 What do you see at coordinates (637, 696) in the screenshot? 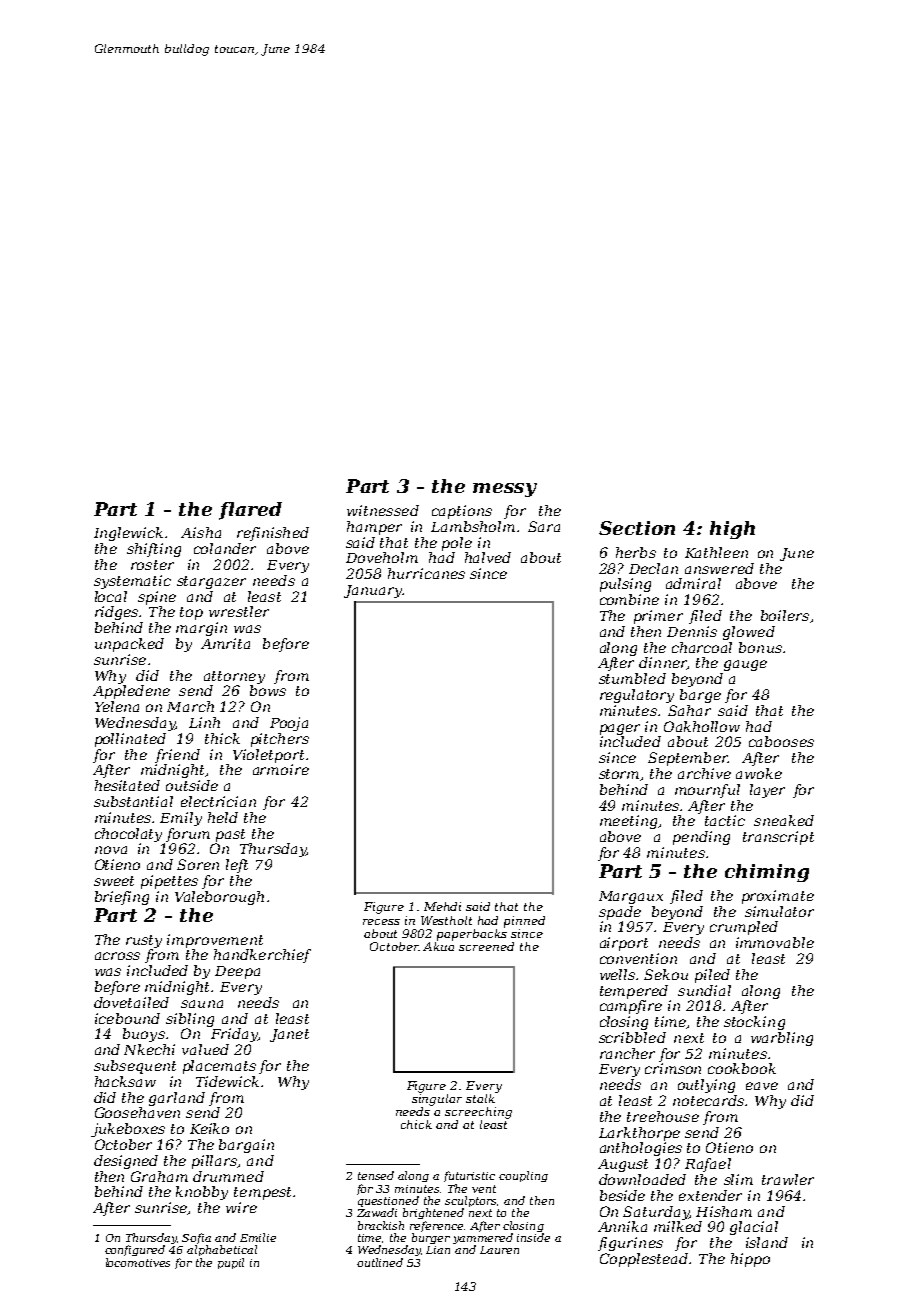
I see `regulatory` at bounding box center [637, 696].
